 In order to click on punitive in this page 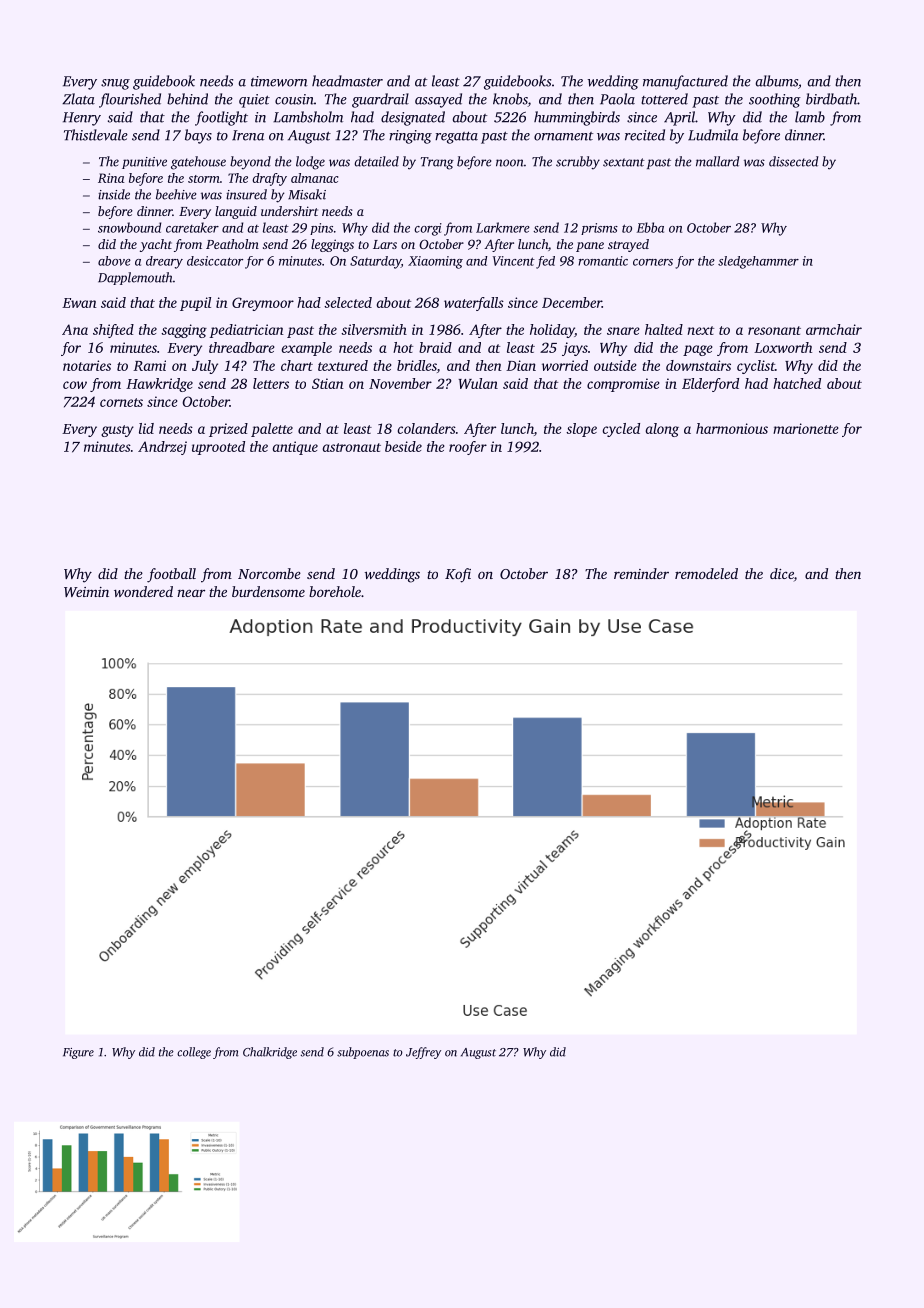, I will do `click(144, 163)`.
